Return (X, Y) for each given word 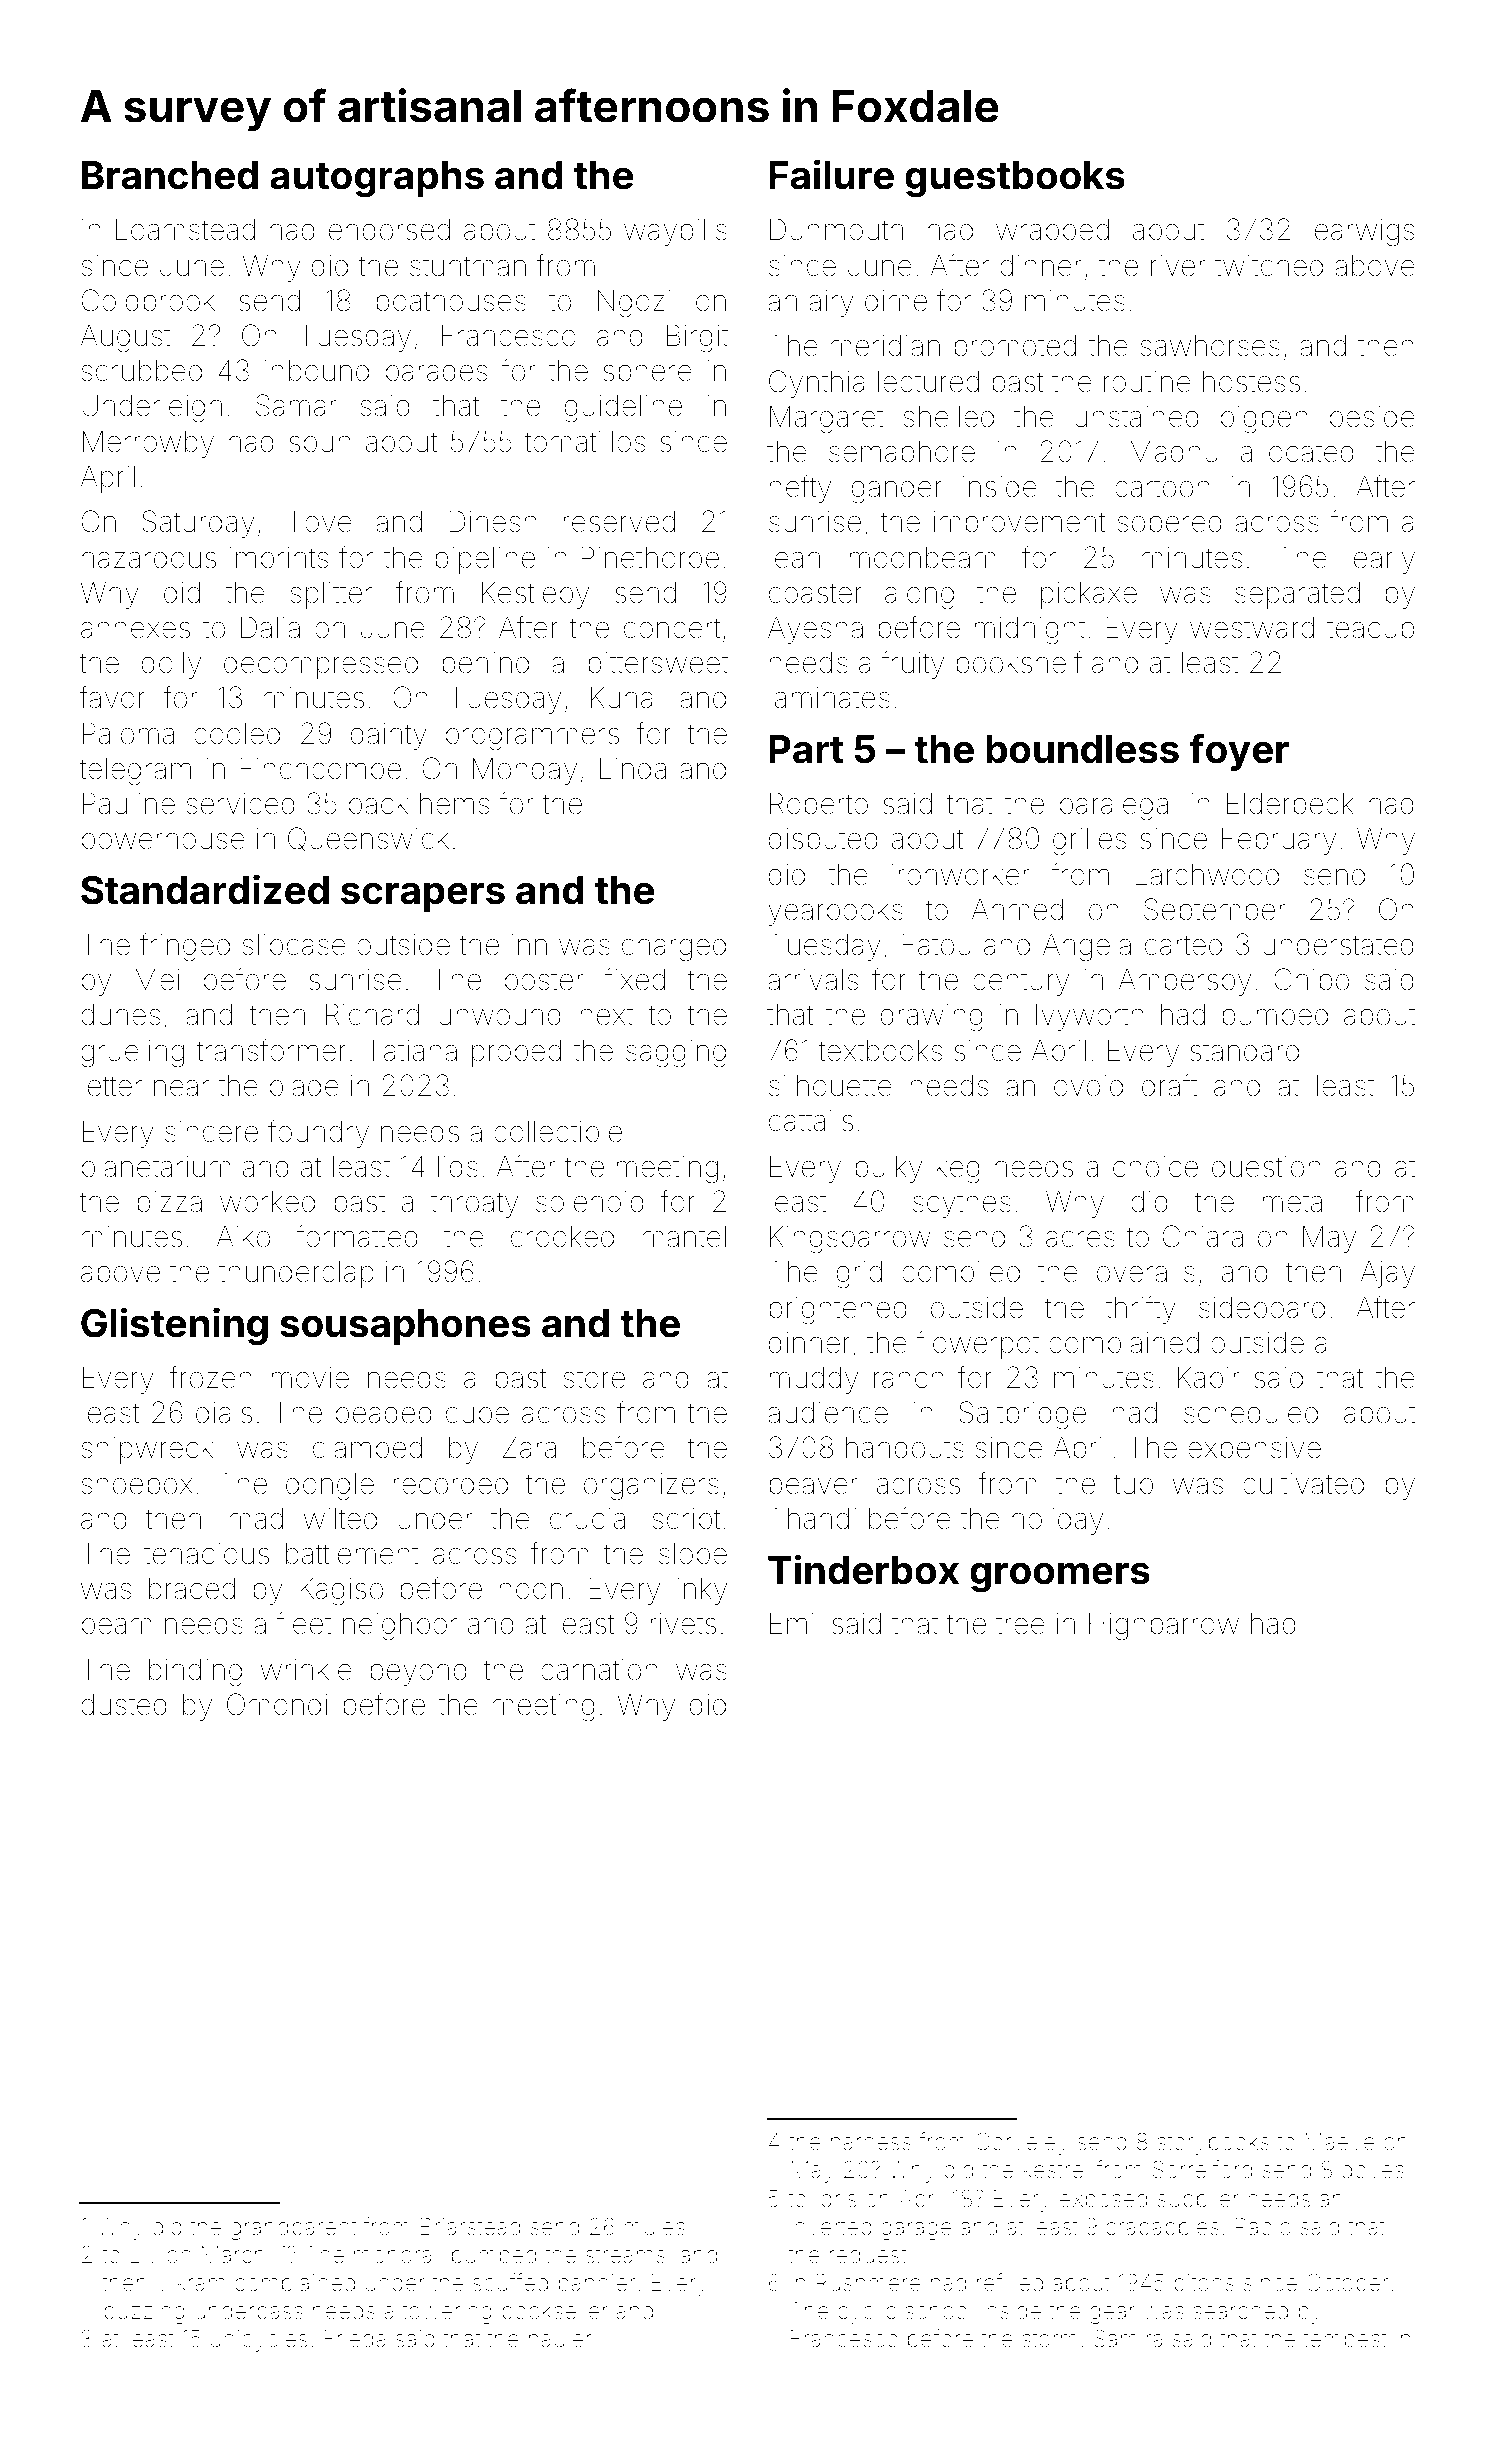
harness (871, 2142)
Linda (633, 769)
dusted (124, 1705)
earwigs (1365, 233)
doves (1373, 2170)
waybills (675, 232)
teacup (1371, 631)
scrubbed (141, 371)
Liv (144, 2254)
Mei (157, 979)
